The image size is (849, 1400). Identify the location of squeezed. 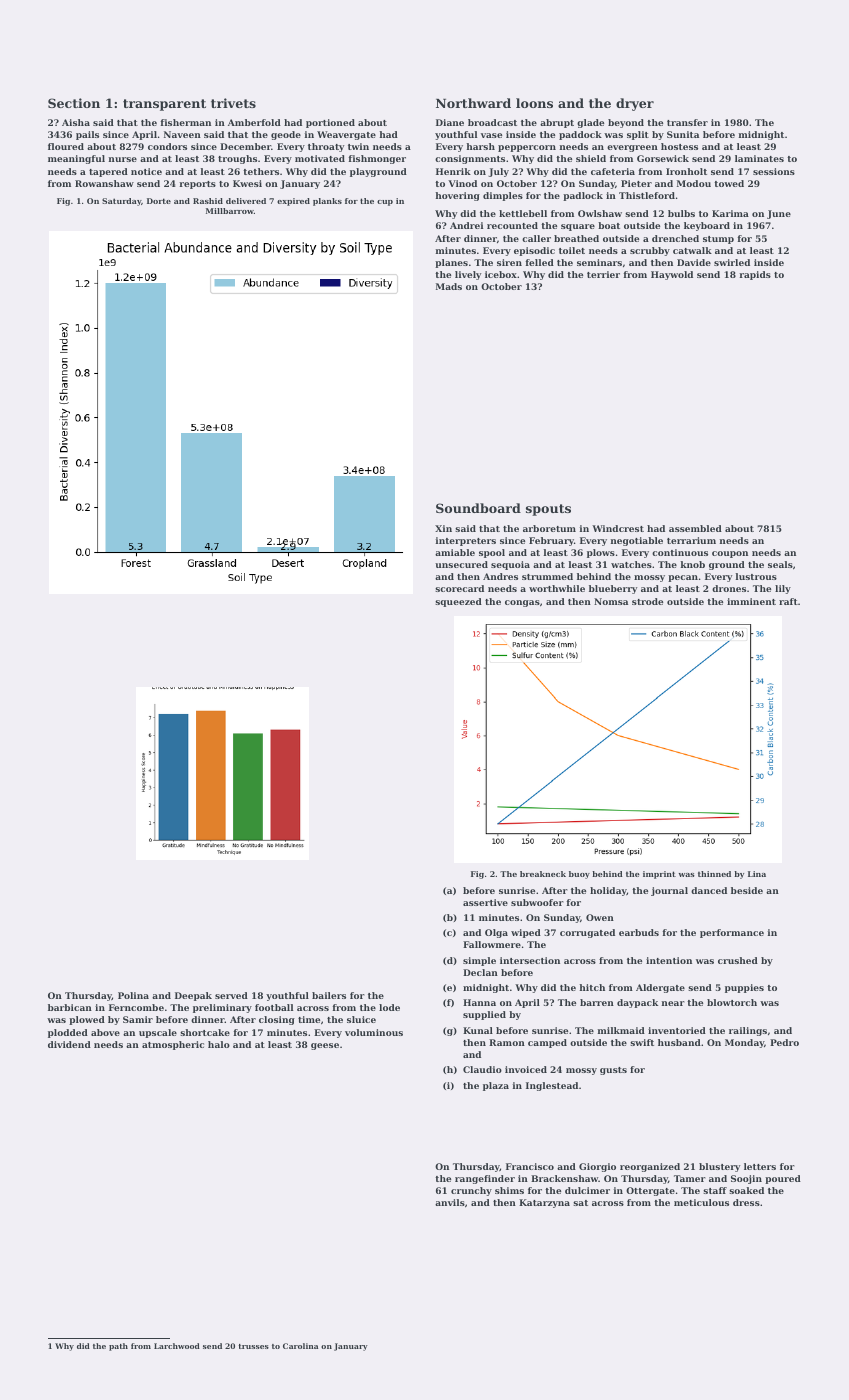
(458, 602).
